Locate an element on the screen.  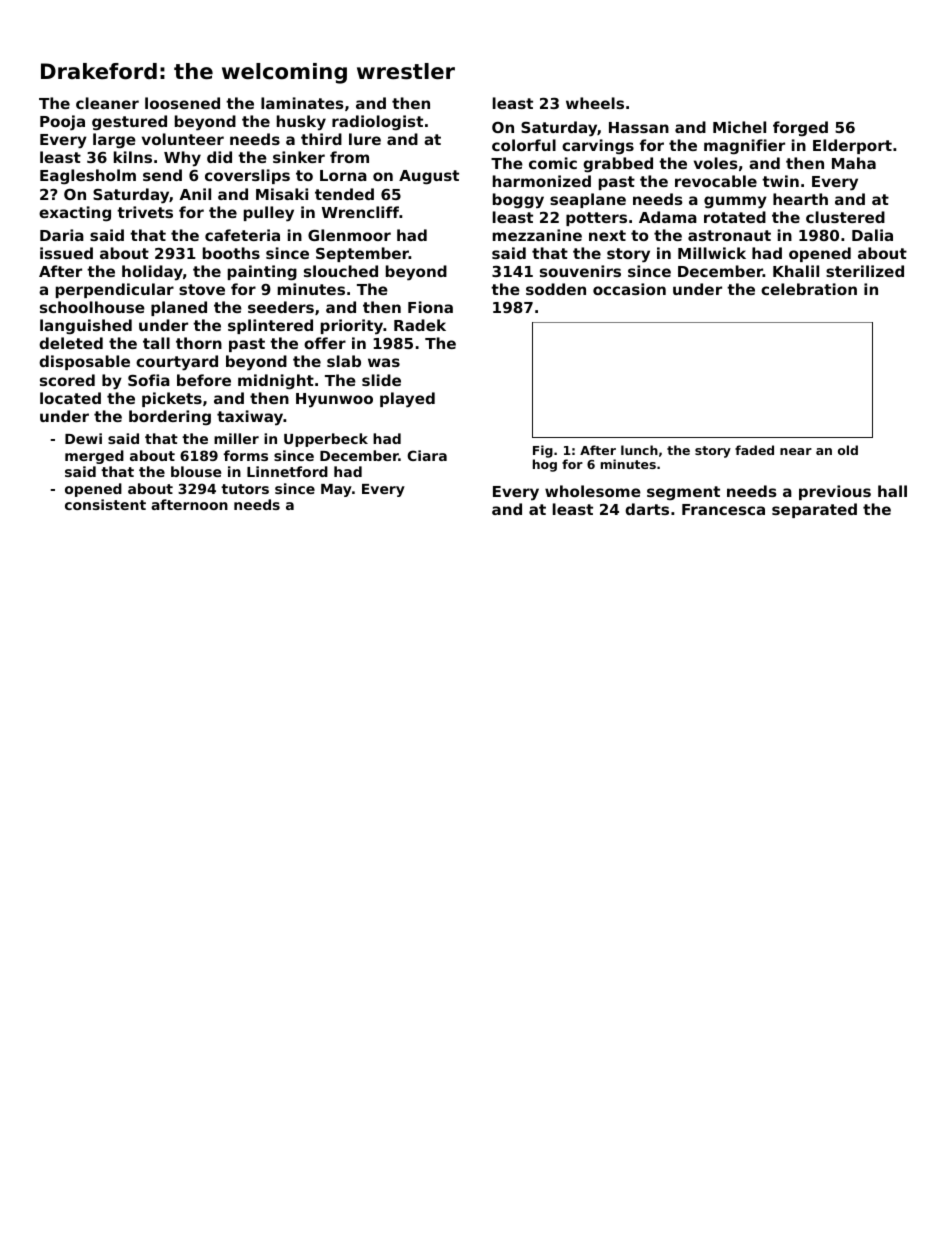
Upperbeck is located at coordinates (326, 440).
